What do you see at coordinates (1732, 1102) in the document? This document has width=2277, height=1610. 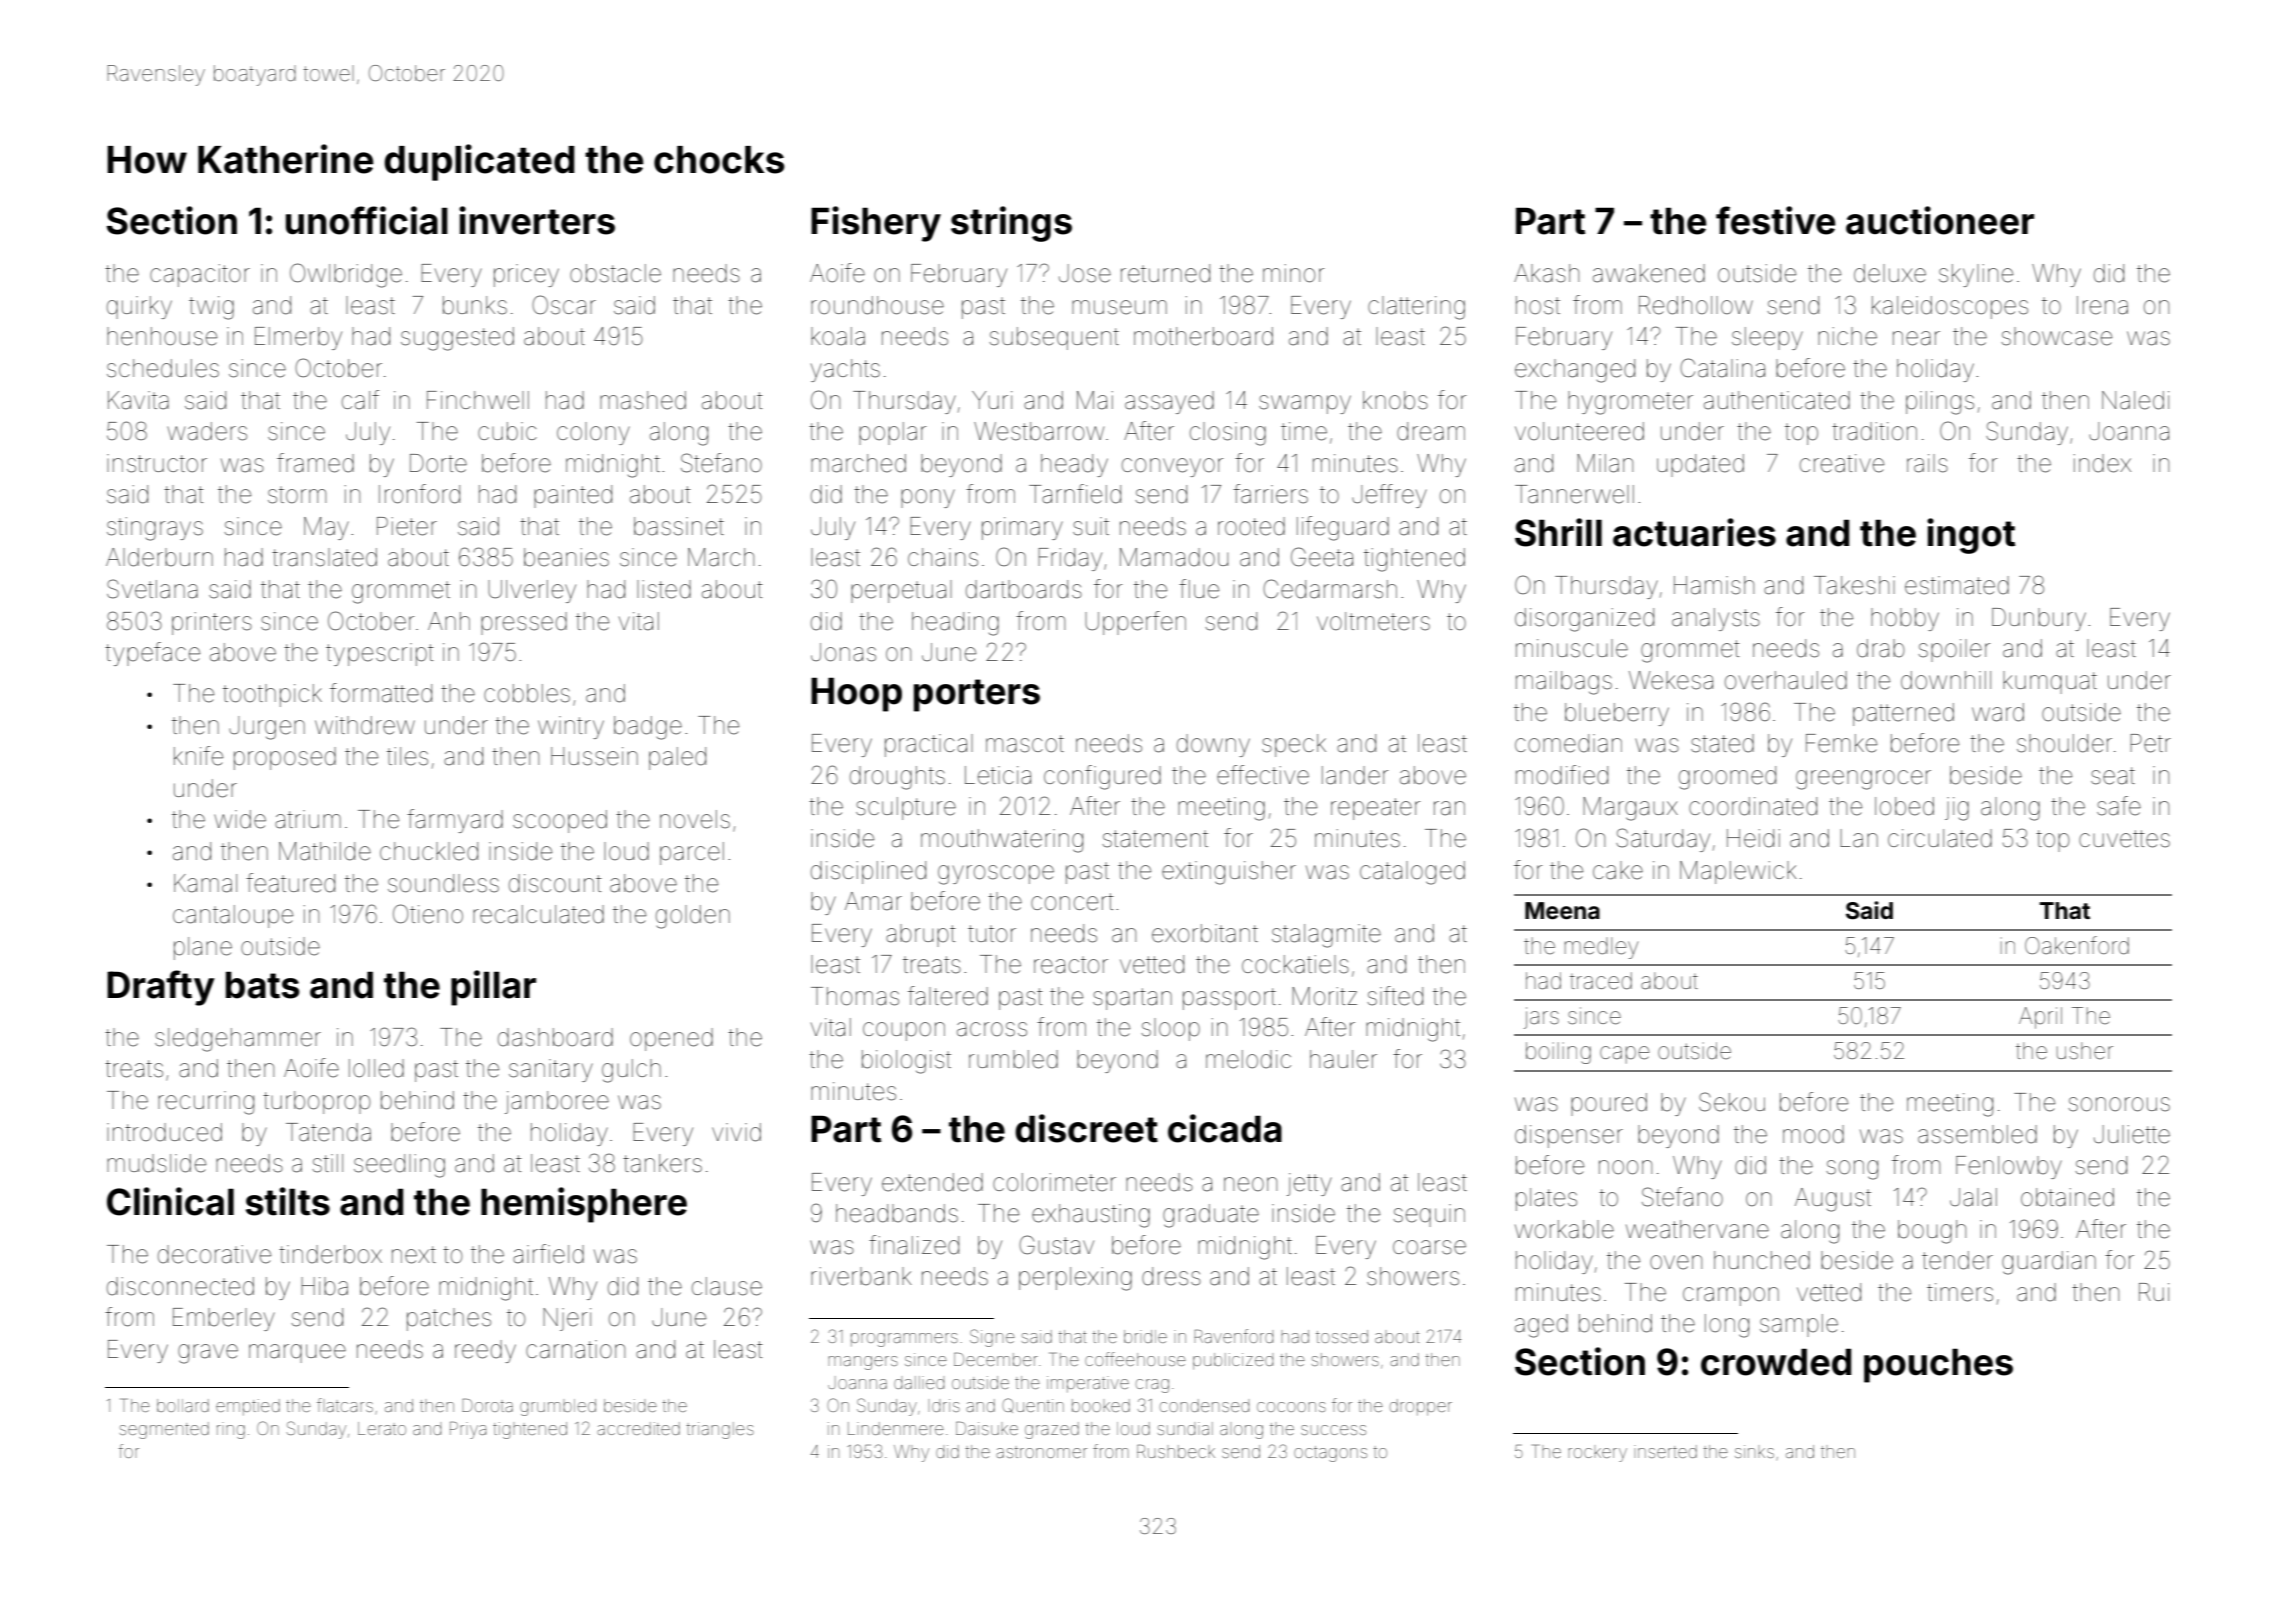 I see `Sekou` at bounding box center [1732, 1102].
